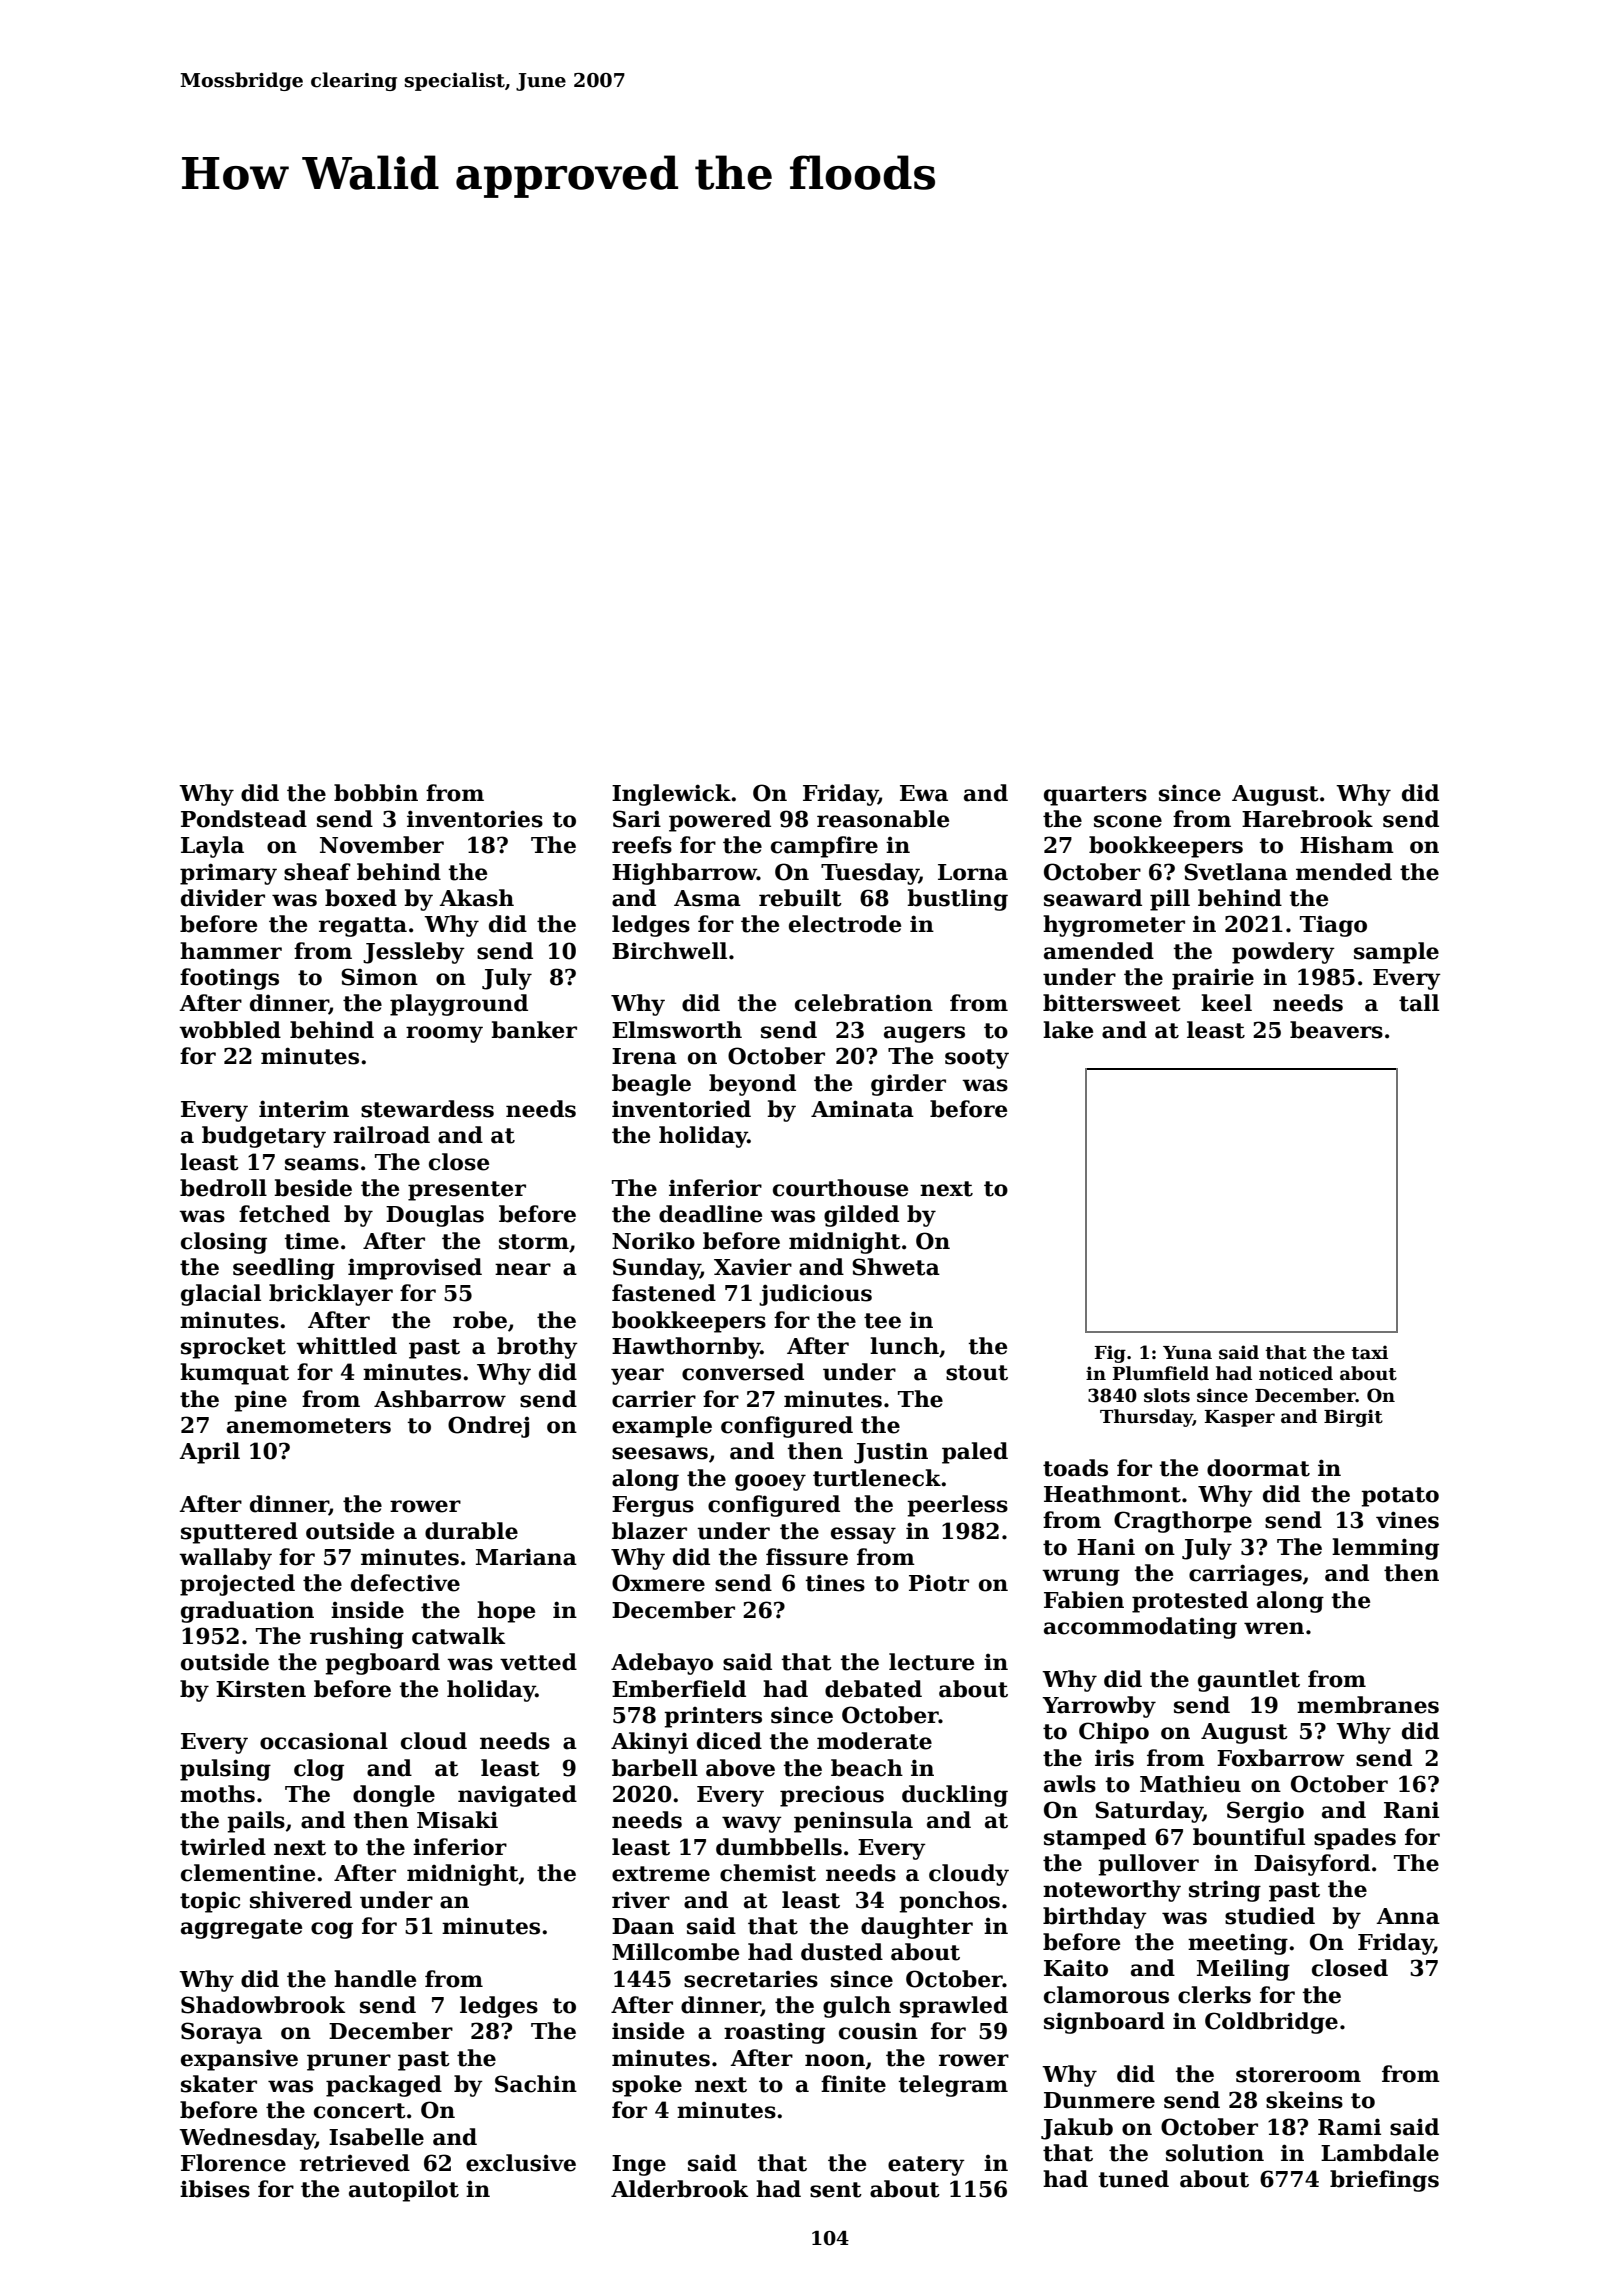  What do you see at coordinates (394, 1796) in the document?
I see `dongle` at bounding box center [394, 1796].
